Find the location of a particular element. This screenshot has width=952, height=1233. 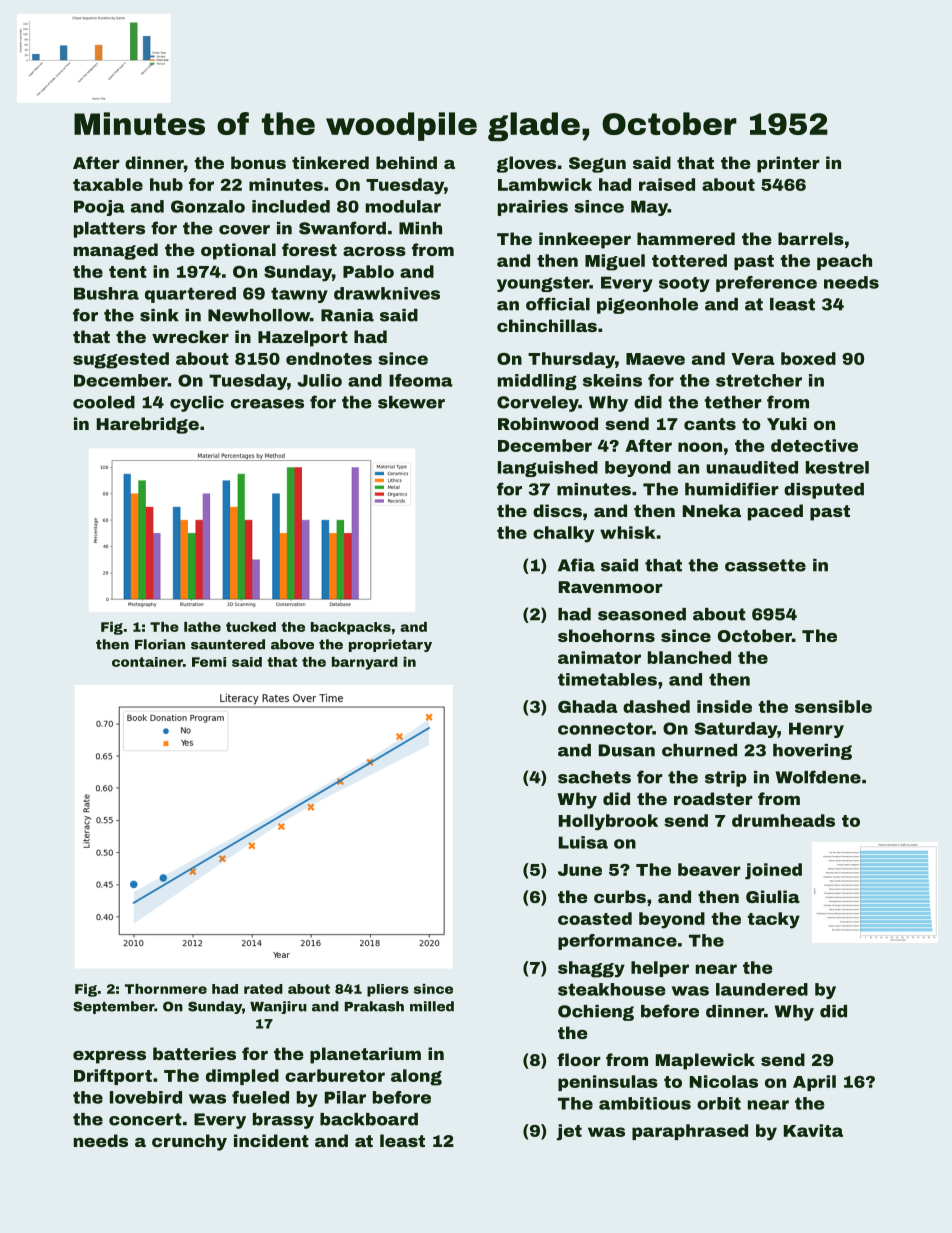

paced is located at coordinates (775, 512).
